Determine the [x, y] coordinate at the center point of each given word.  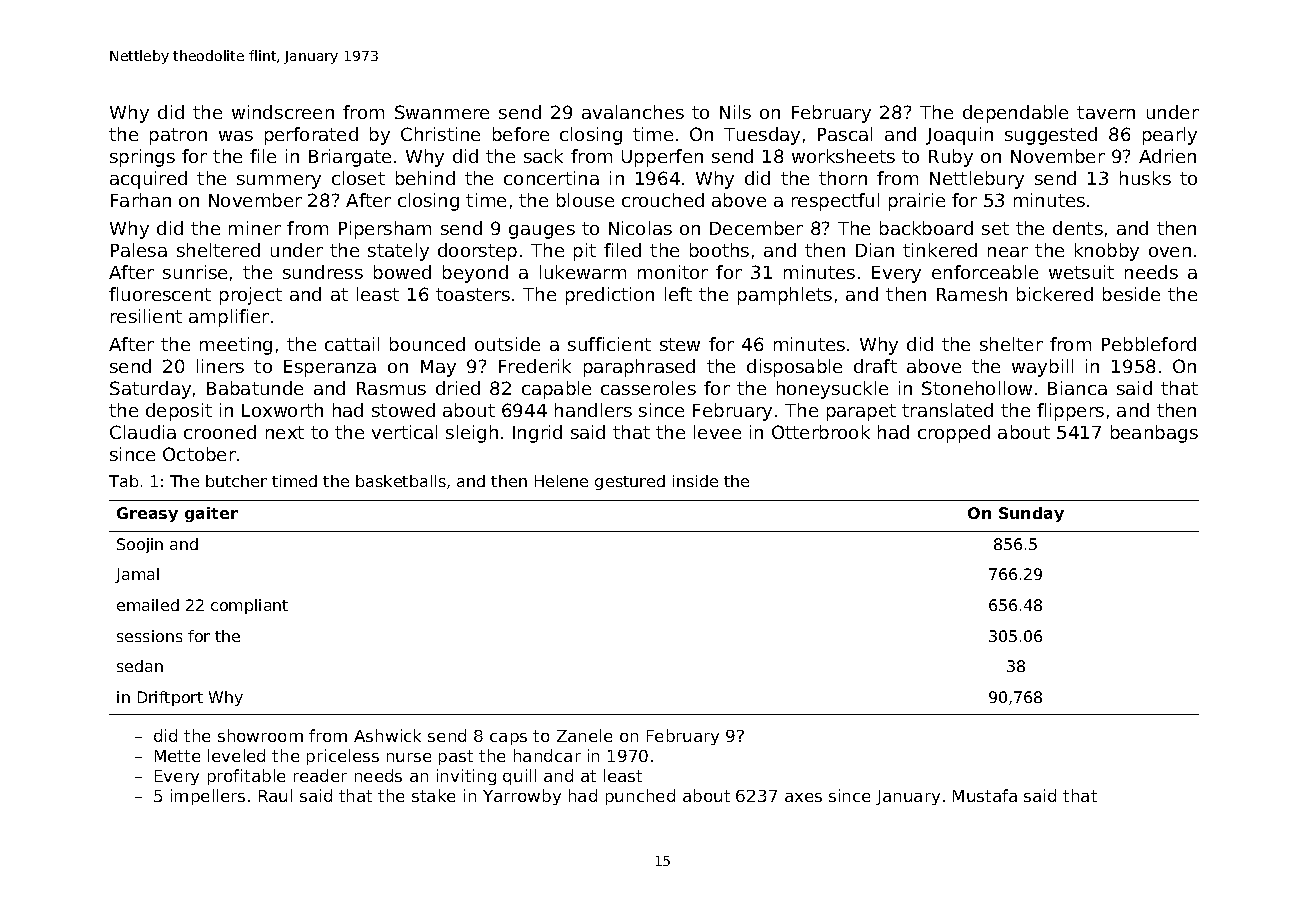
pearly [1170, 136]
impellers [208, 797]
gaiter [211, 514]
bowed [402, 272]
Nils [735, 112]
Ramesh [972, 294]
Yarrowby [522, 797]
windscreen [283, 112]
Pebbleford [1149, 344]
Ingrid [537, 434]
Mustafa [985, 795]
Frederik [535, 366]
